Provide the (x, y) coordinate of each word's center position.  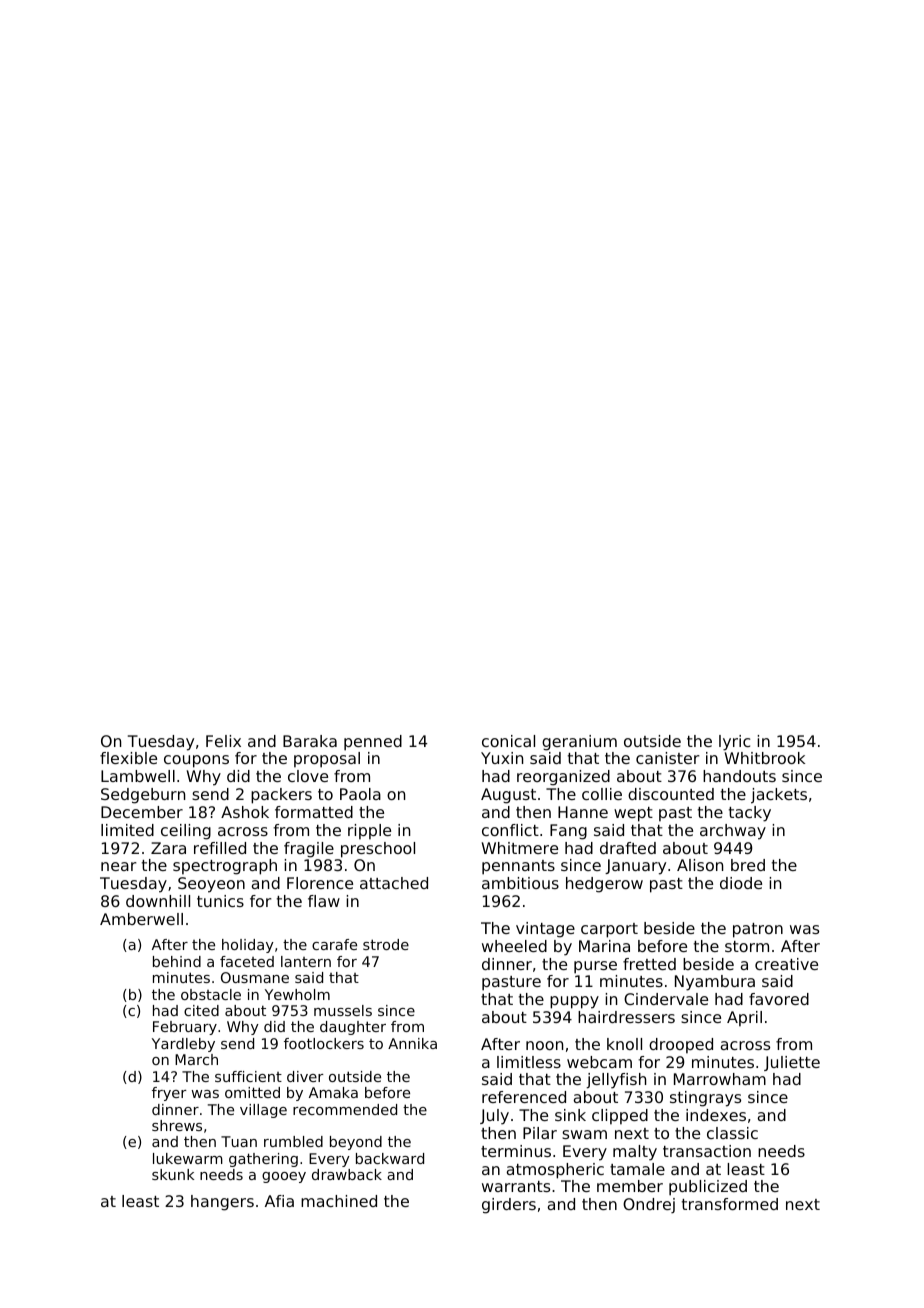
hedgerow (604, 885)
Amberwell (141, 919)
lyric (734, 743)
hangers (222, 1203)
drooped (681, 1046)
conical (508, 741)
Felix (223, 741)
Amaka (333, 1092)
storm (747, 946)
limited (127, 830)
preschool (378, 850)
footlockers (324, 1043)
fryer (169, 1094)
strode (386, 944)
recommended (345, 1109)
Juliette (792, 1063)
